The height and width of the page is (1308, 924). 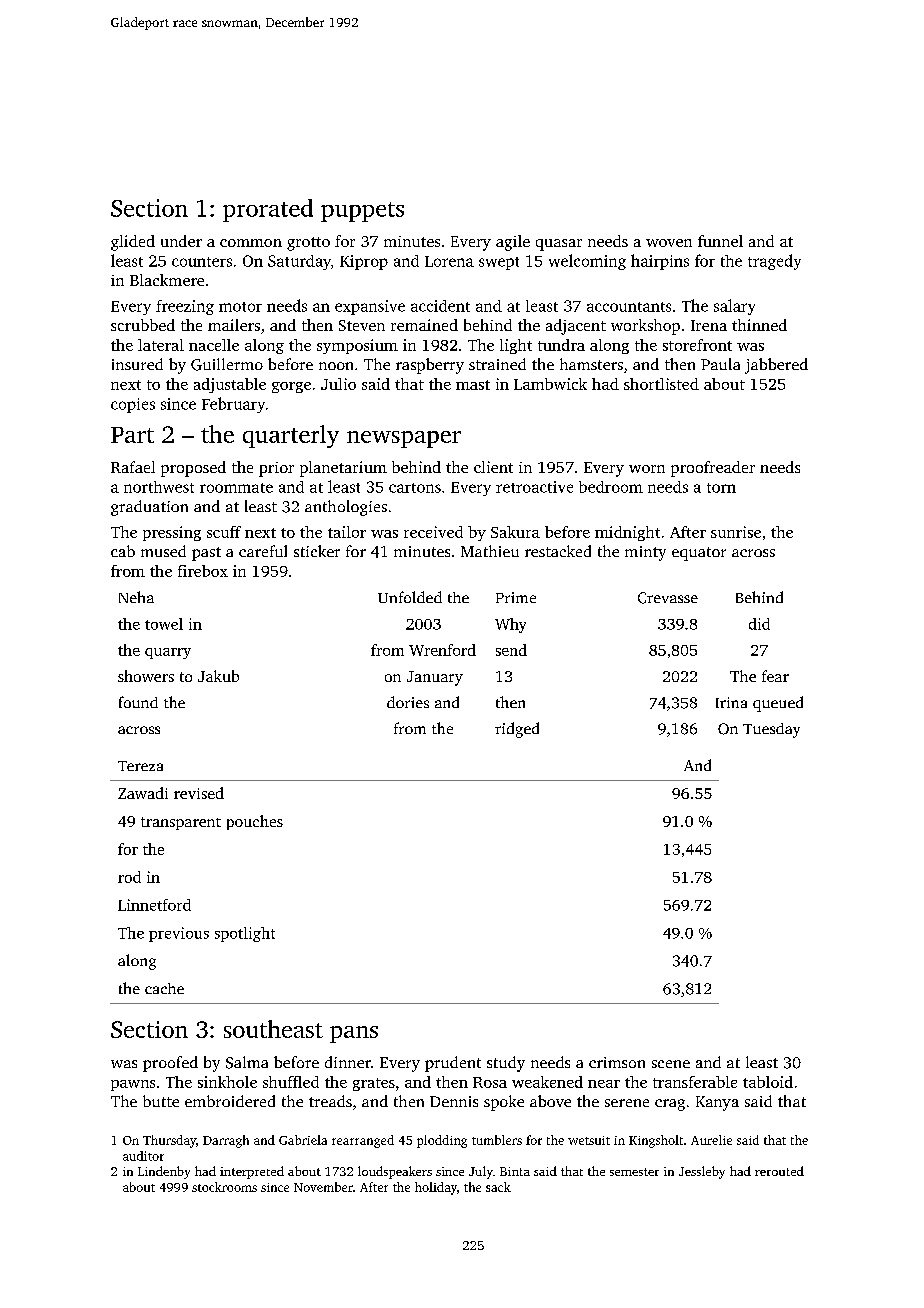 What do you see at coordinates (627, 533) in the page?
I see `midnight` at bounding box center [627, 533].
